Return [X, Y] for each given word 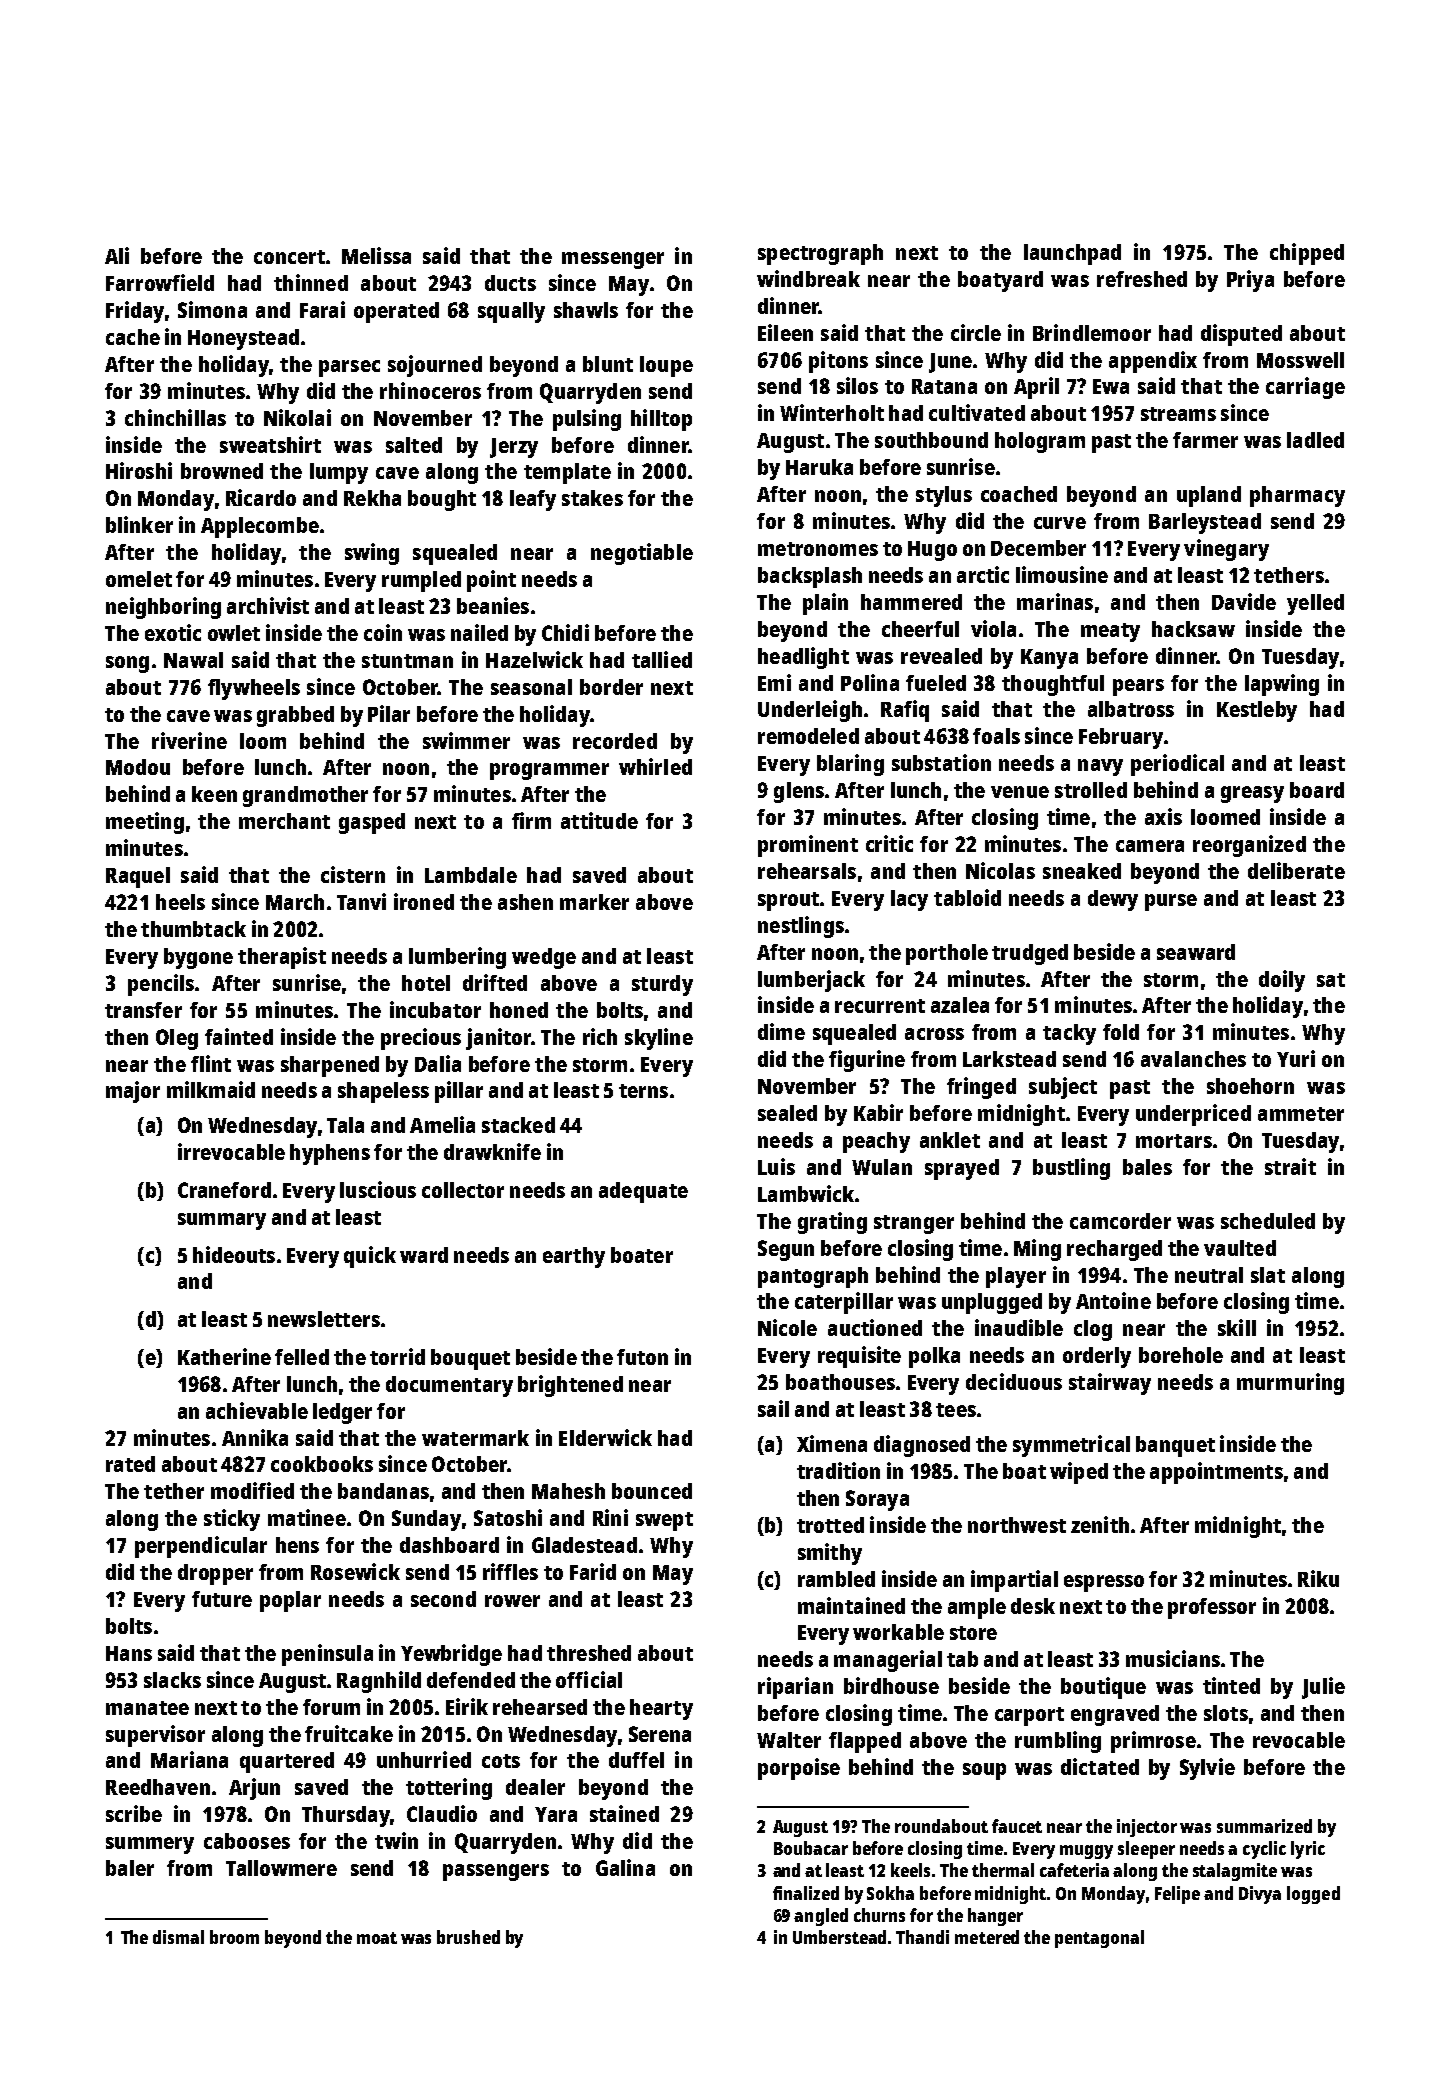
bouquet [470, 1359]
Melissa [376, 255]
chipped [1307, 254]
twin [396, 1840]
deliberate [1296, 870]
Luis [776, 1166]
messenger [613, 260]
